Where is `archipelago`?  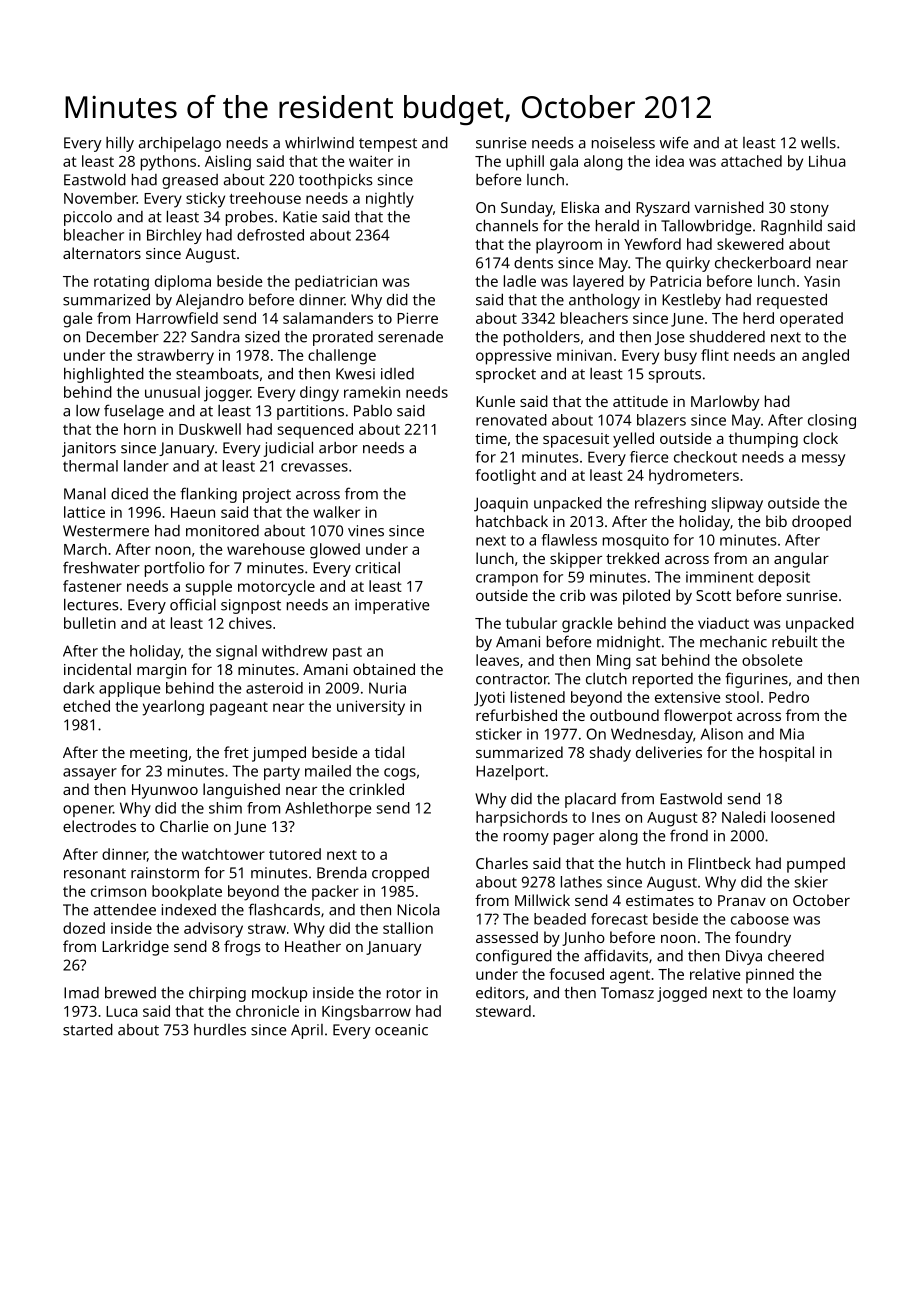
archipelago is located at coordinates (180, 144).
